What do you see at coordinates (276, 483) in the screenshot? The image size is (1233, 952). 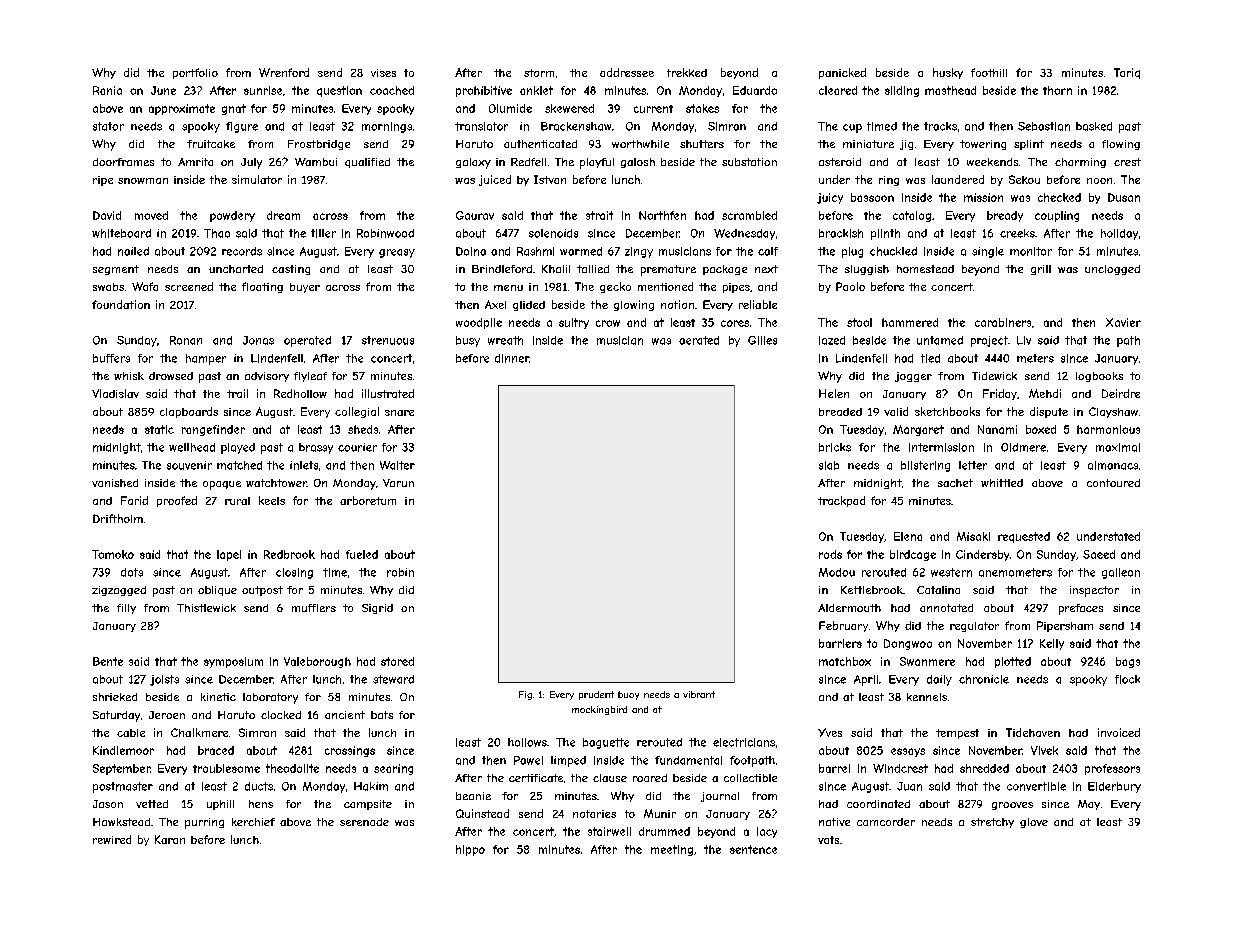 I see `watchtower` at bounding box center [276, 483].
